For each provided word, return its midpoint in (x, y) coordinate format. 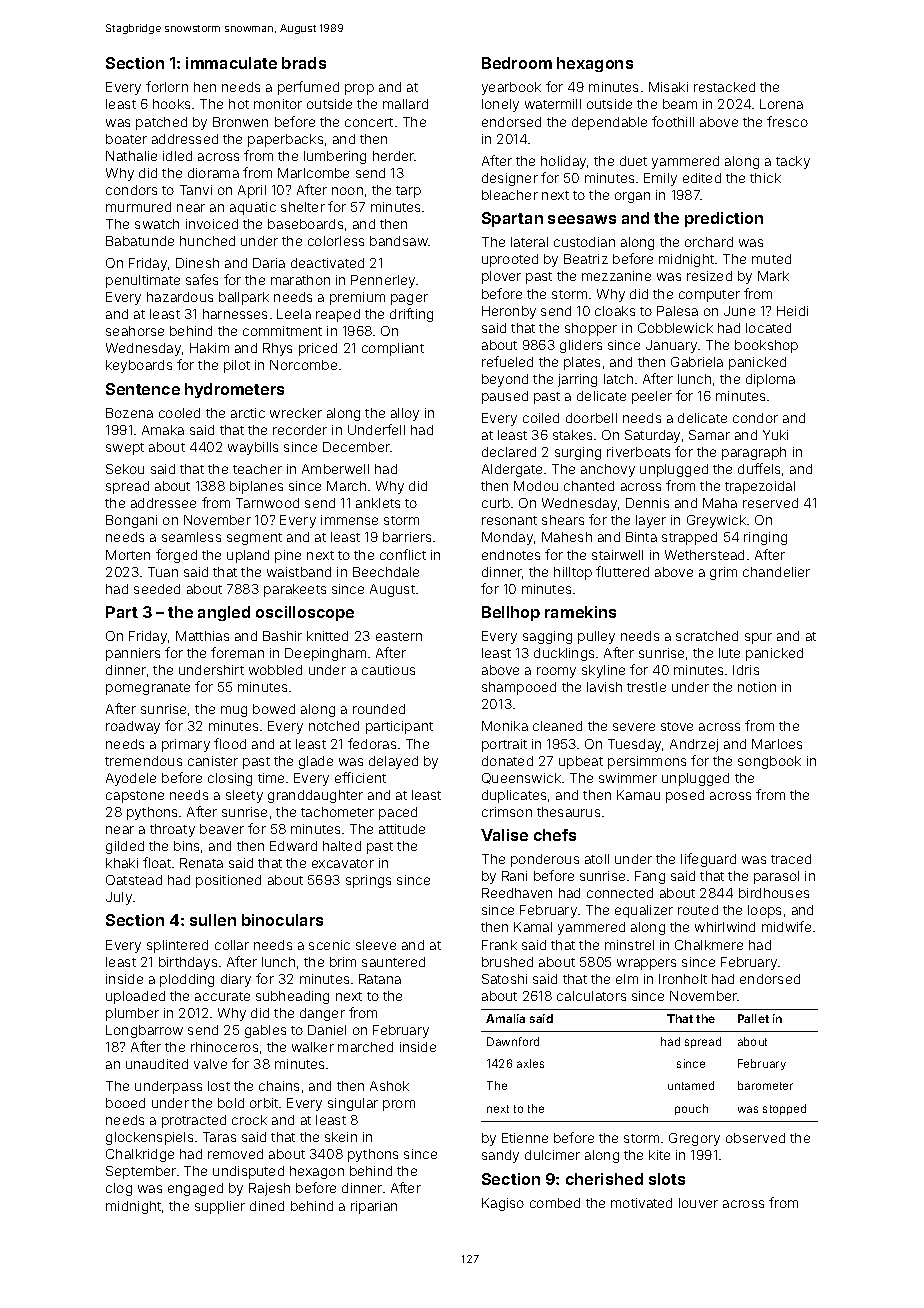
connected (620, 893)
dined (267, 1206)
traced (791, 859)
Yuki (775, 435)
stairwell (617, 555)
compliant (393, 349)
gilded (125, 847)
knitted (327, 636)
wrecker (296, 413)
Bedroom (517, 63)
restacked (724, 87)
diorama (213, 173)
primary (186, 745)
